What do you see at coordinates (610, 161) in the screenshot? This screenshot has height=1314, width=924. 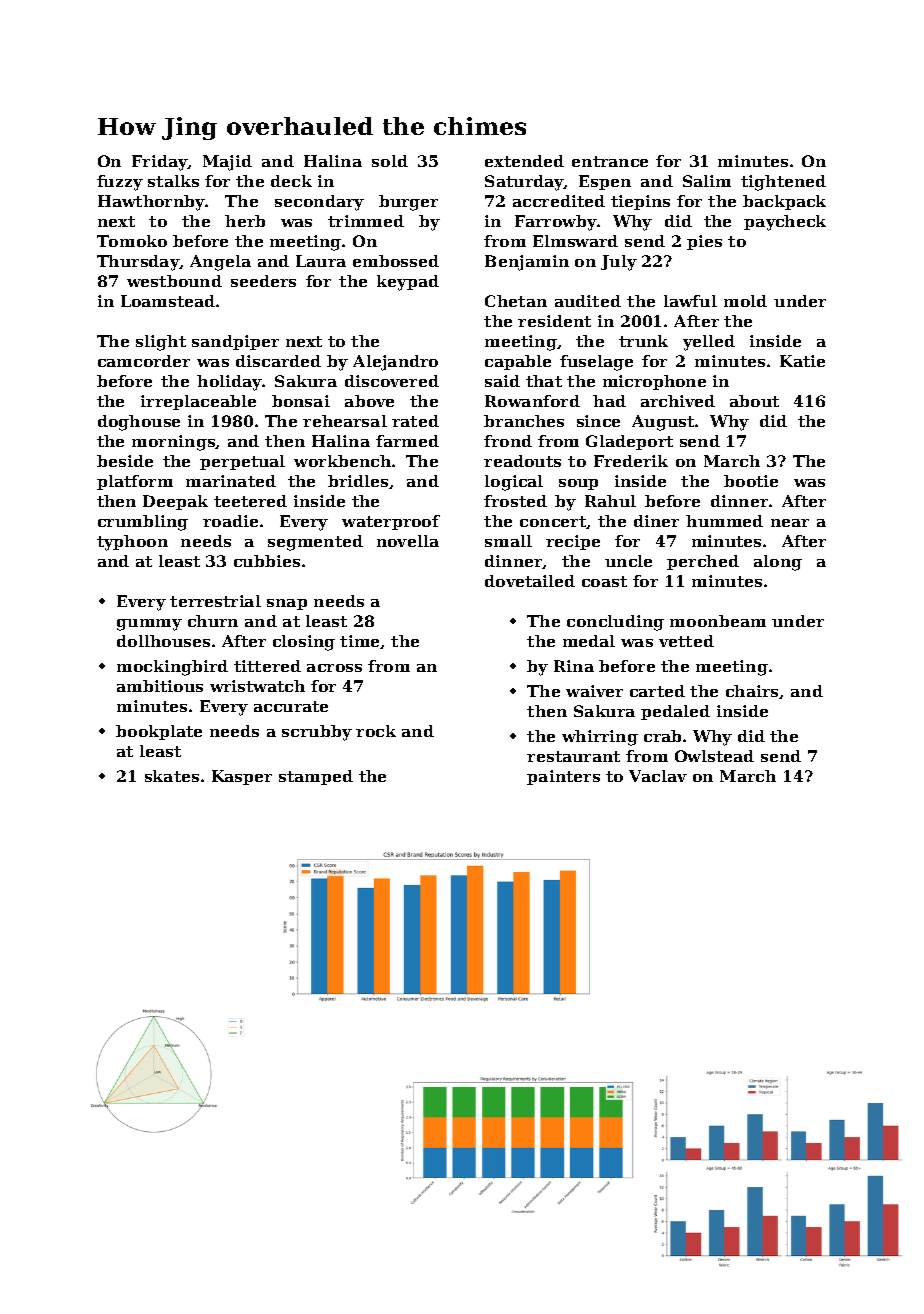 I see `entrance` at bounding box center [610, 161].
